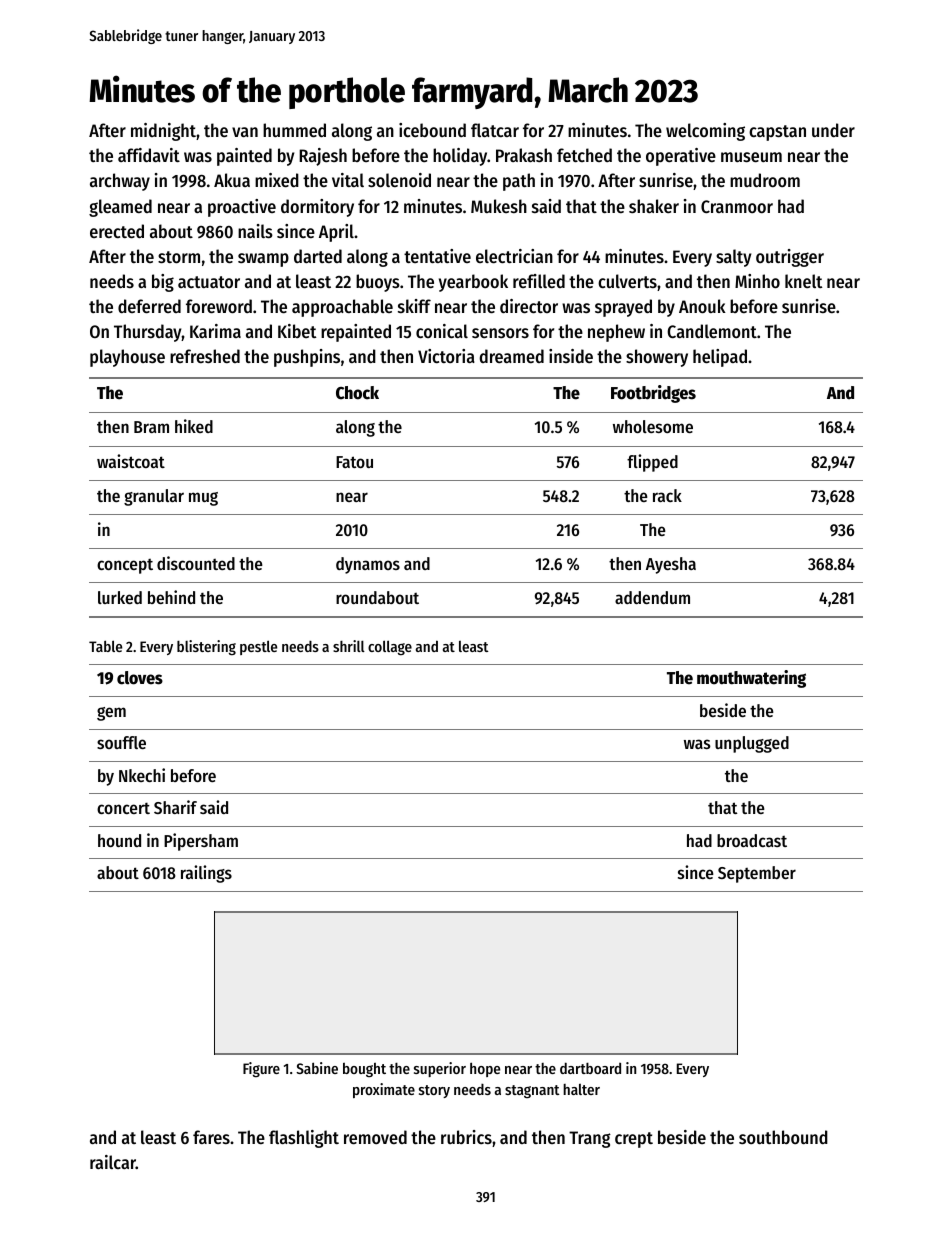  Describe the element at coordinates (119, 840) in the document. I see `hound` at that location.
